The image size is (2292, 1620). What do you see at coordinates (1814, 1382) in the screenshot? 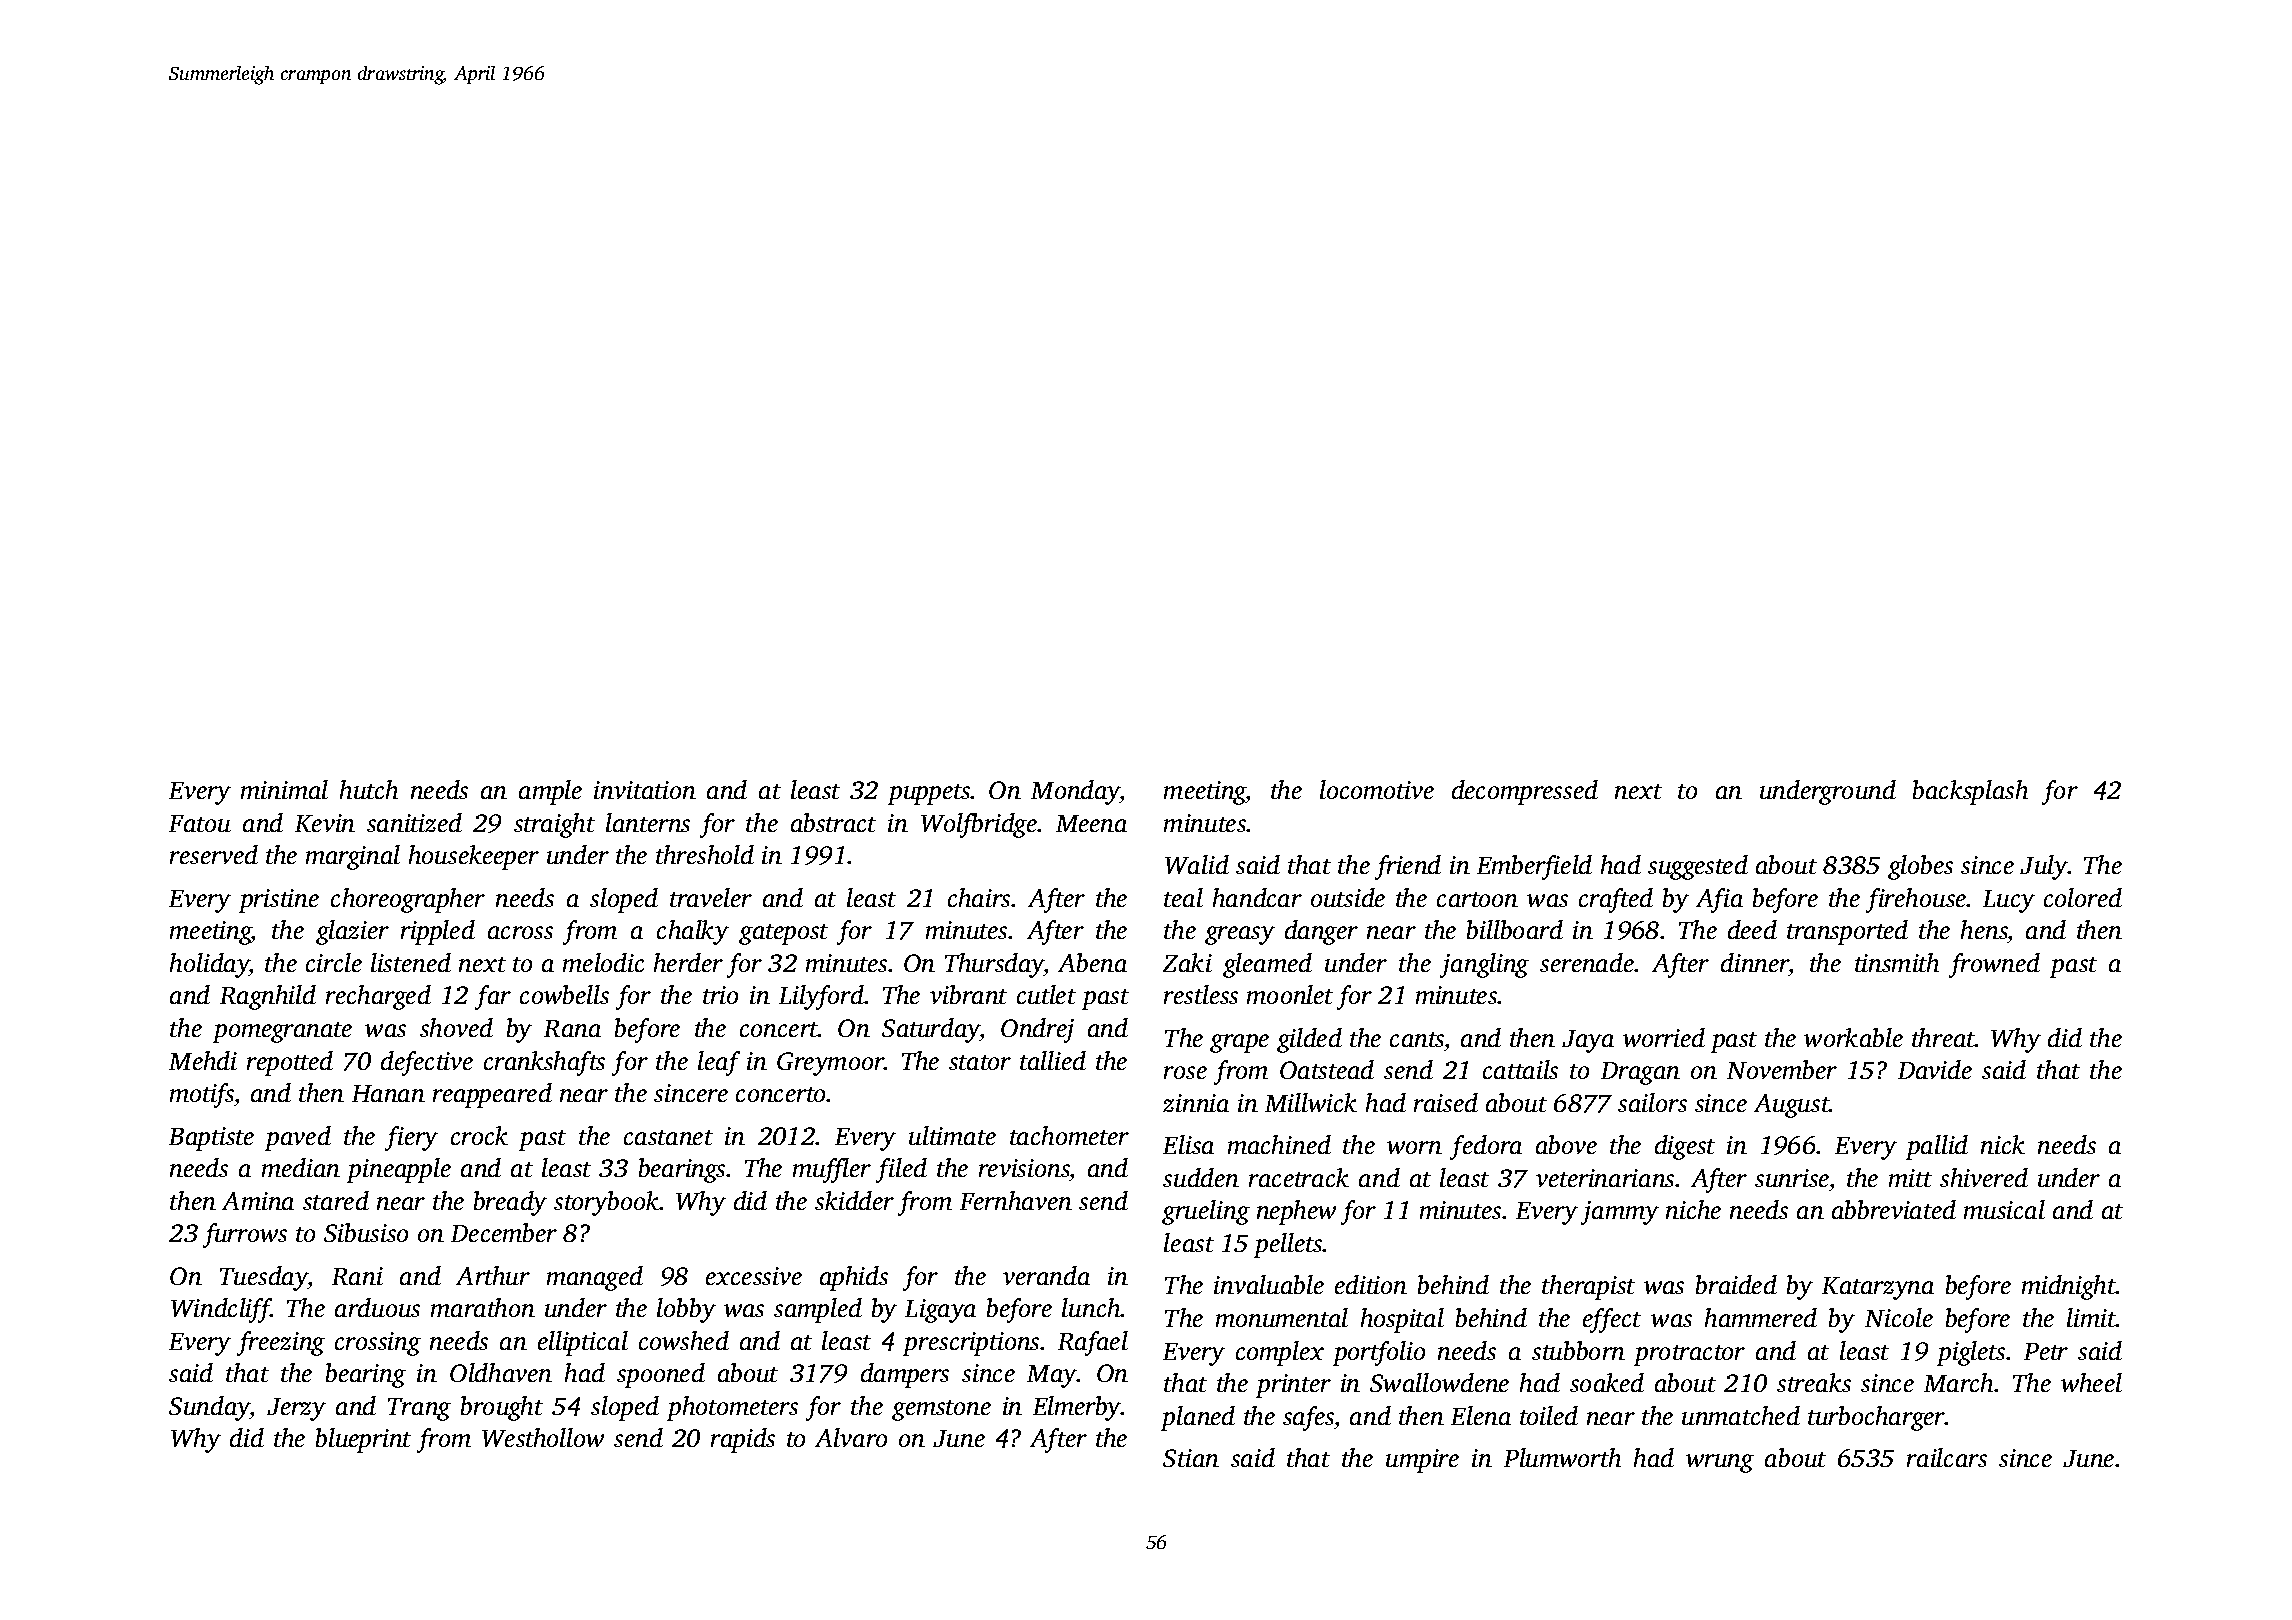
I see `streaks` at bounding box center [1814, 1382].
